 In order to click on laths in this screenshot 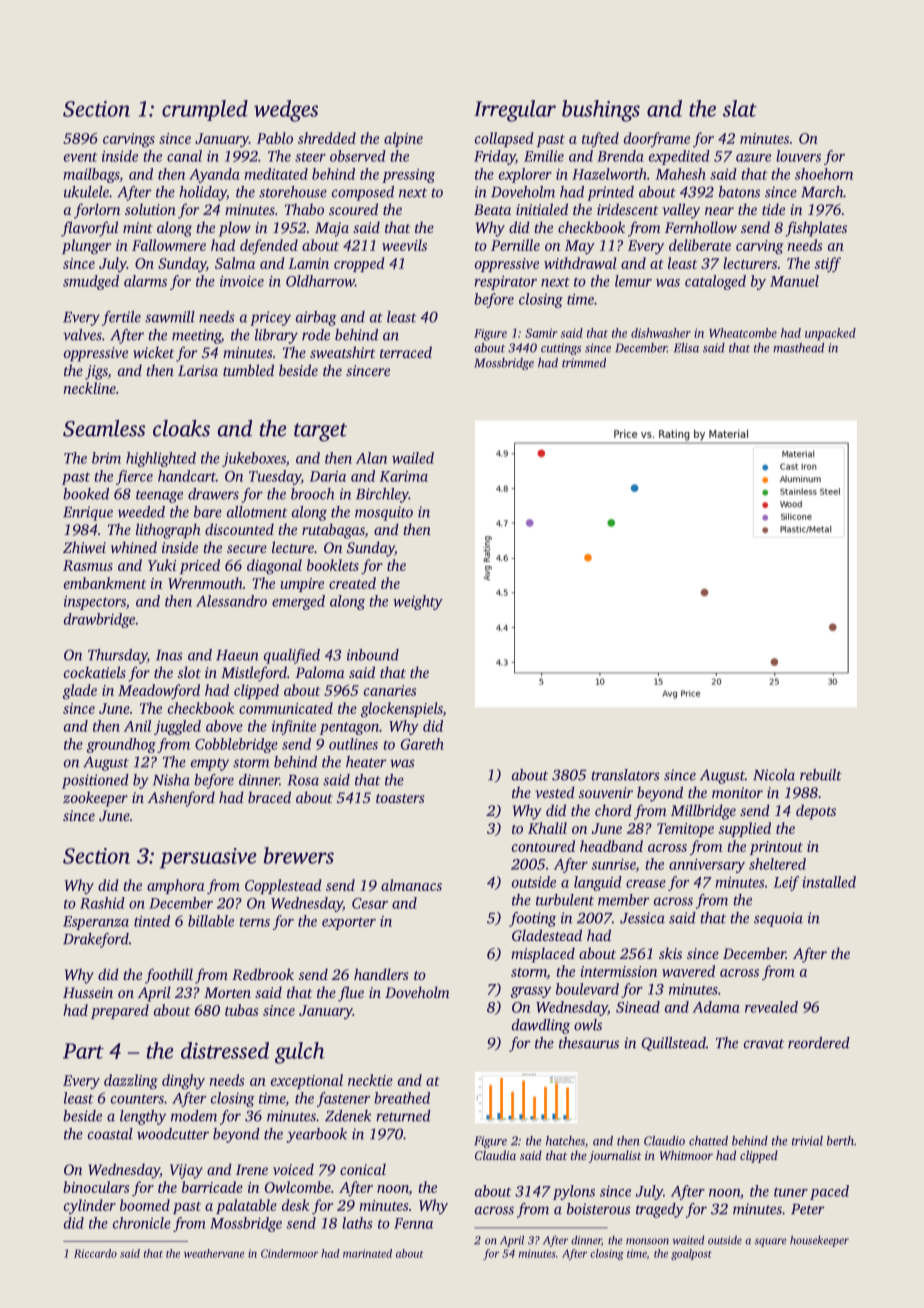, I will do `click(357, 1223)`.
